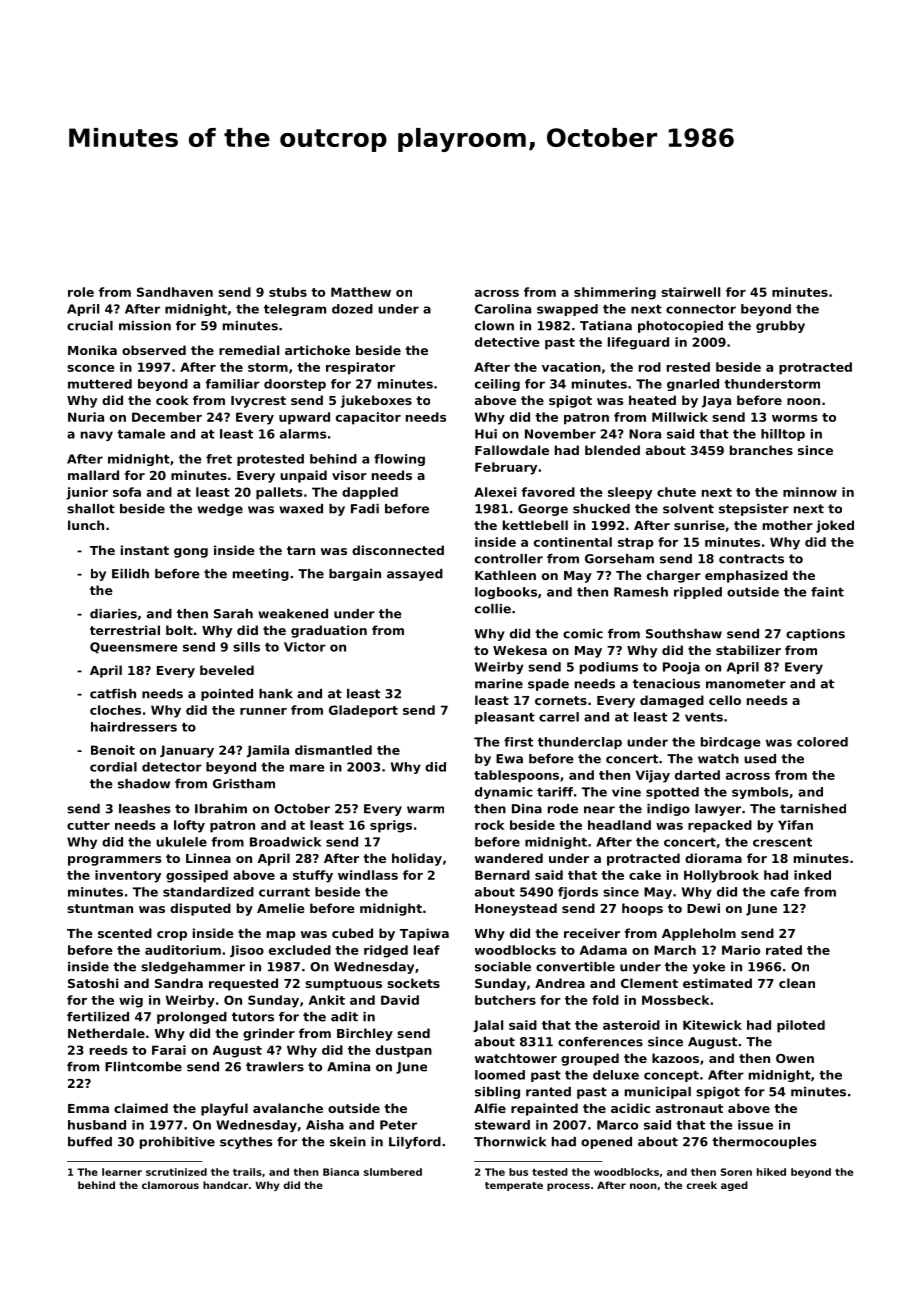  What do you see at coordinates (398, 1125) in the document?
I see `Peter` at bounding box center [398, 1125].
